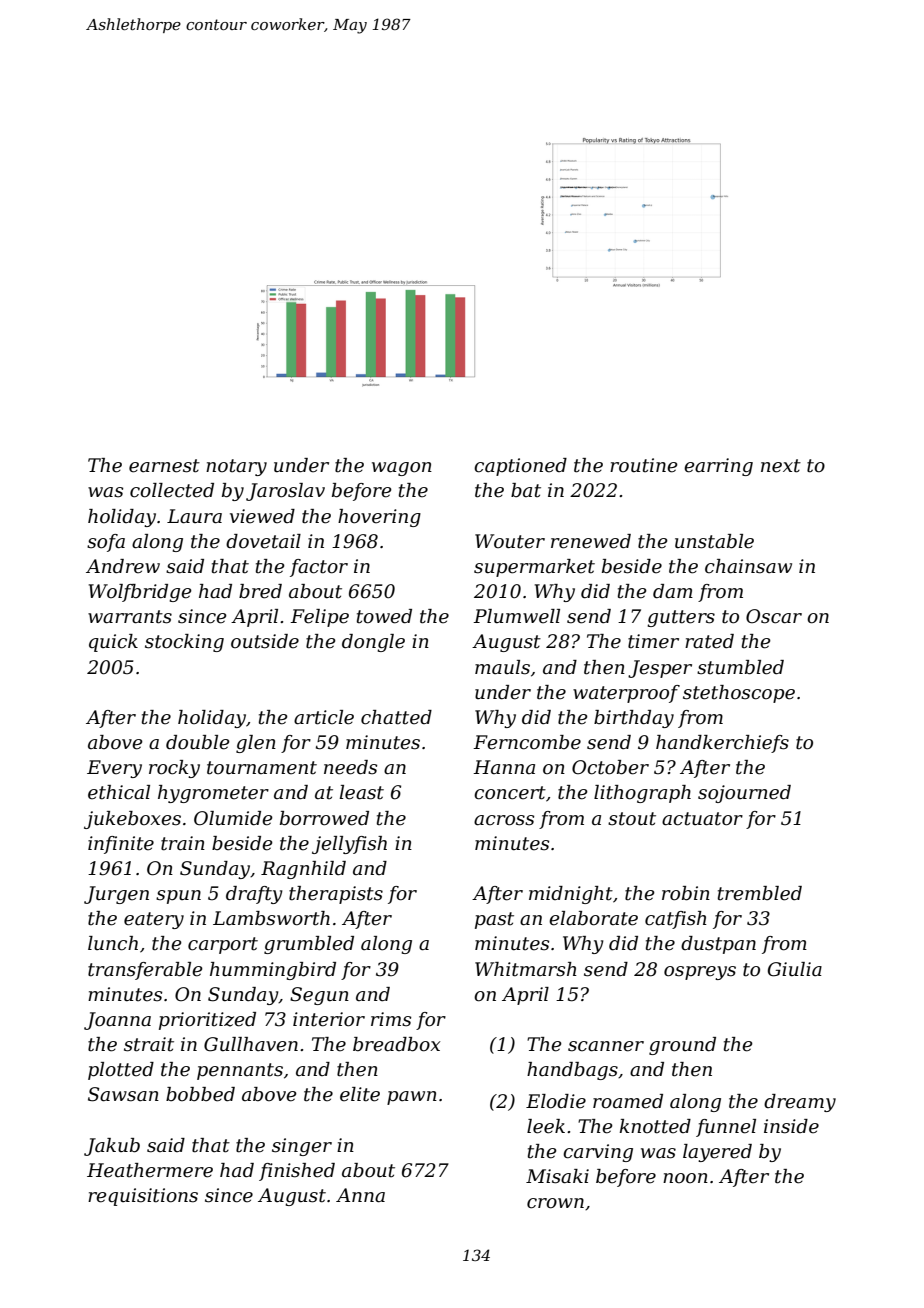 This page has height=1308, width=924. Describe the element at coordinates (149, 1044) in the page. I see `strait` at that location.
